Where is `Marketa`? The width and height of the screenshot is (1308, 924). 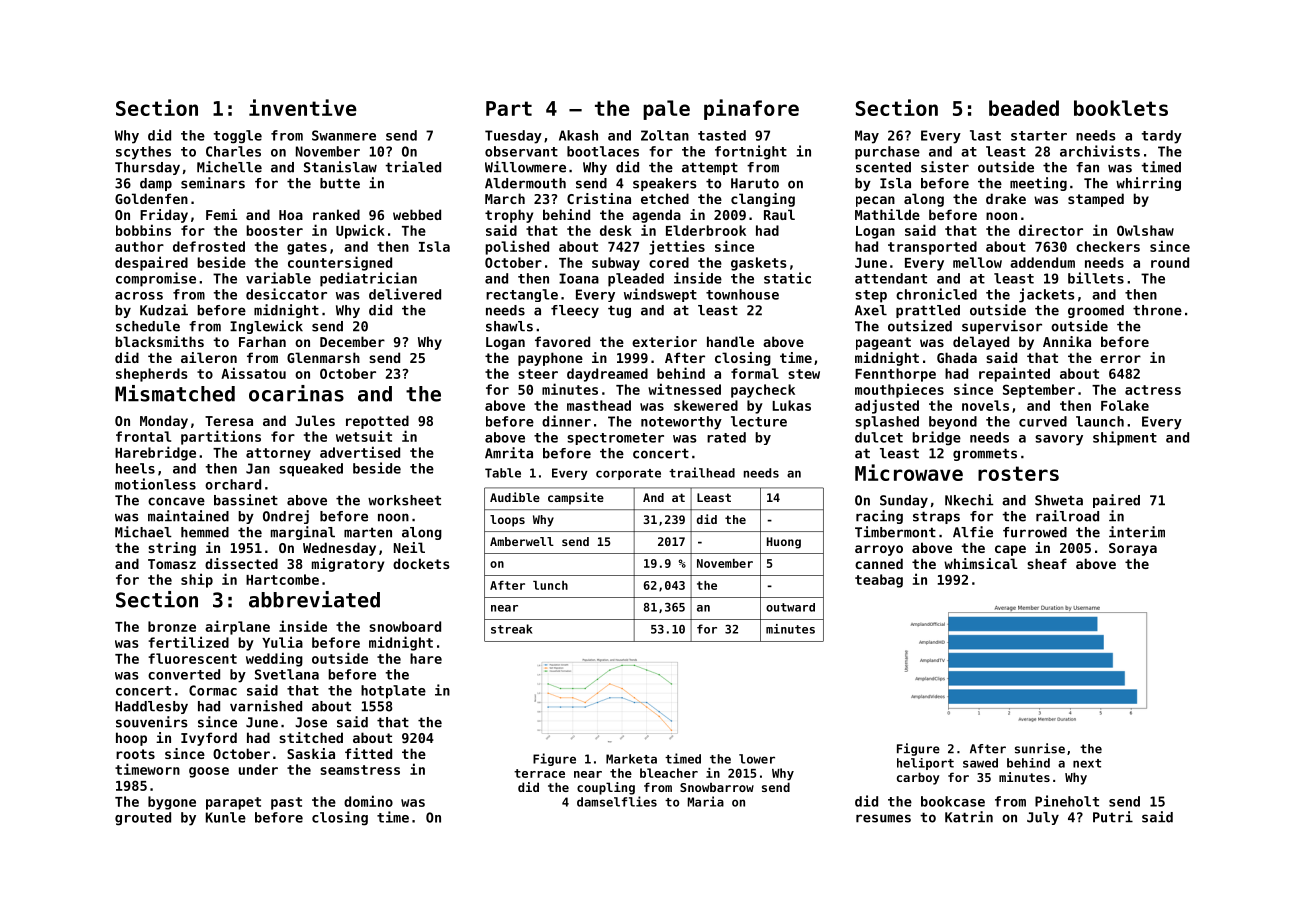
Marketa is located at coordinates (631, 759).
